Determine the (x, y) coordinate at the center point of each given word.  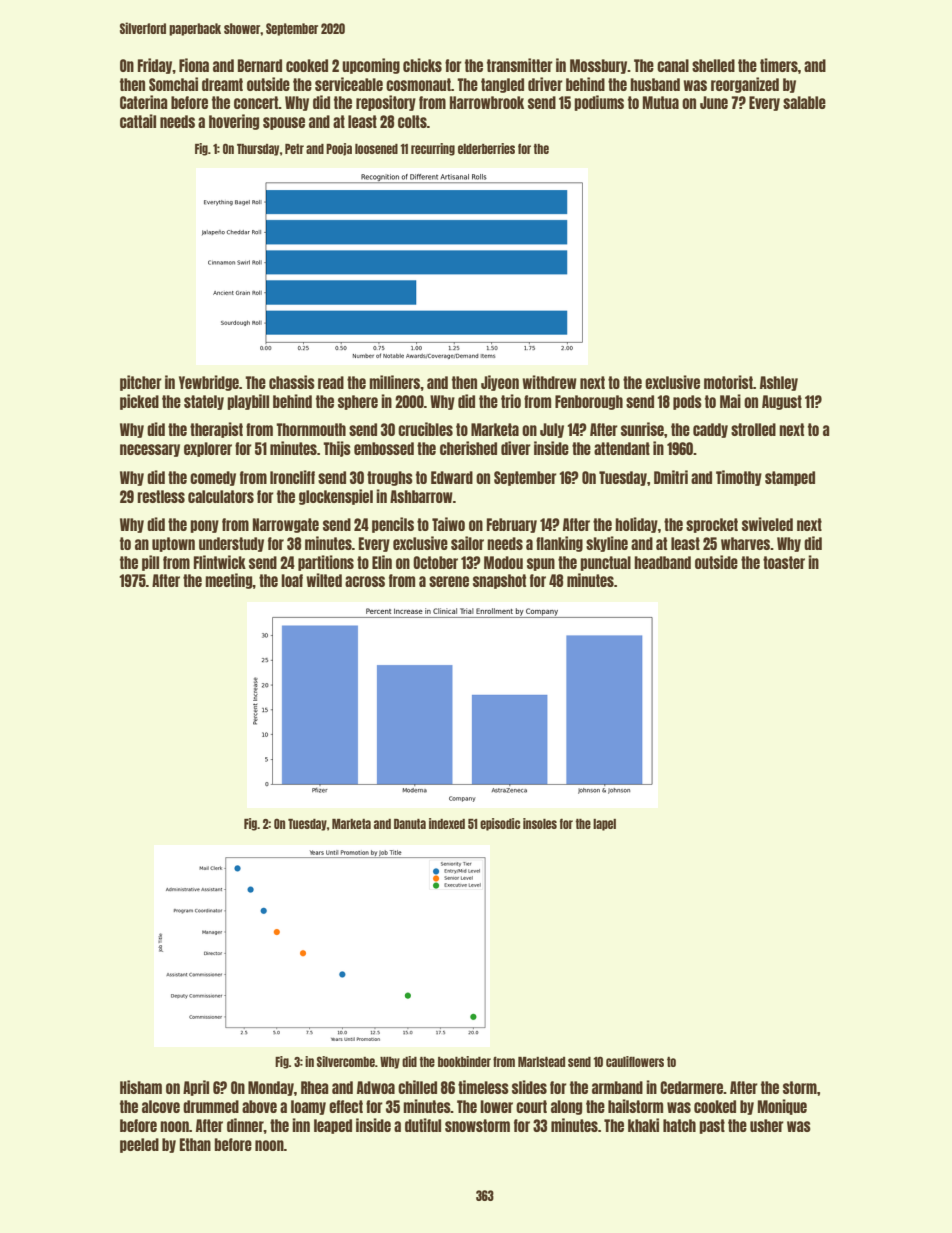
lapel (604, 825)
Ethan (195, 1144)
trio (511, 401)
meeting (229, 581)
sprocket (712, 525)
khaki (643, 1125)
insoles (540, 823)
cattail (138, 121)
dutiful (423, 1125)
